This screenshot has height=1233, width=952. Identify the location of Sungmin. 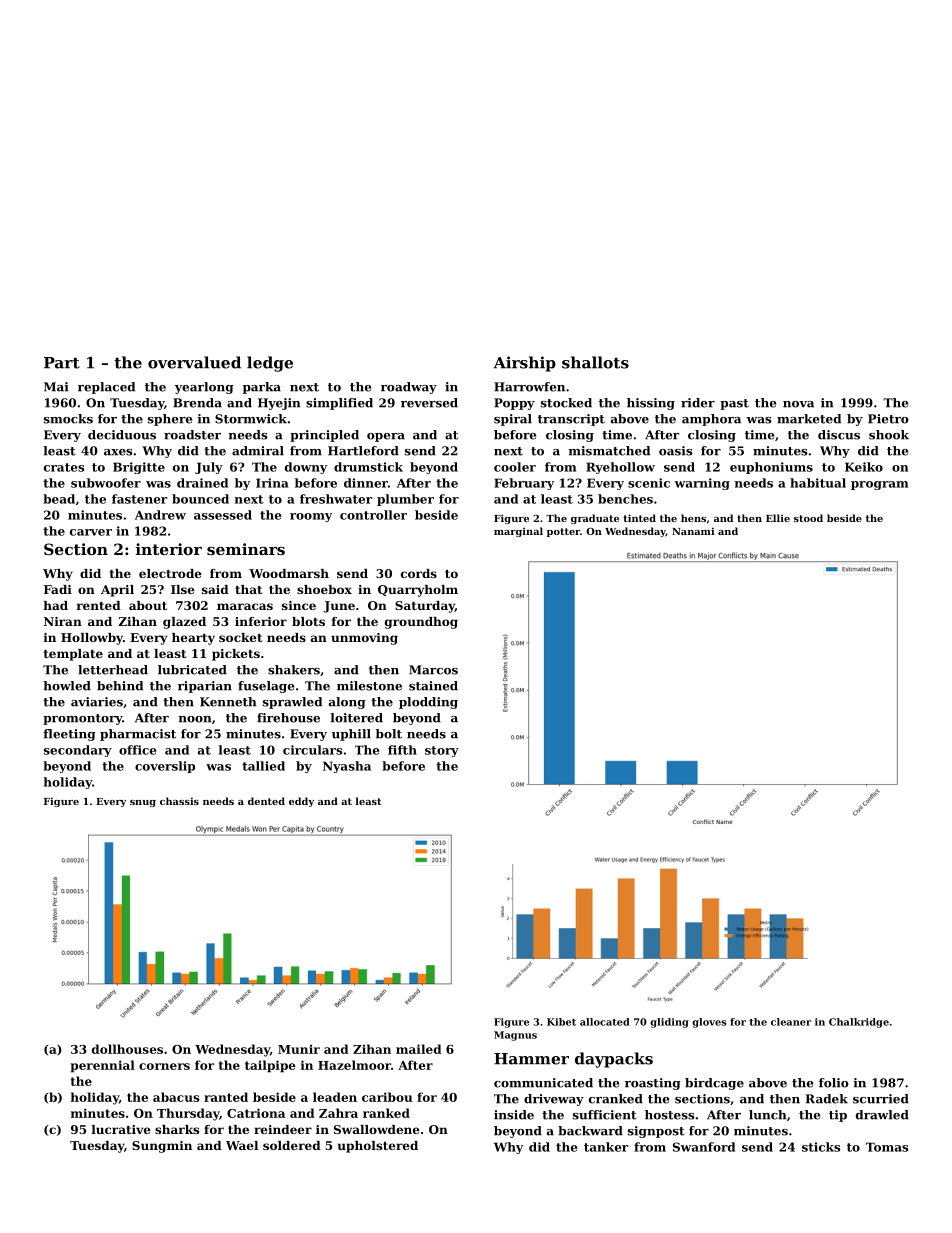
(162, 1147).
